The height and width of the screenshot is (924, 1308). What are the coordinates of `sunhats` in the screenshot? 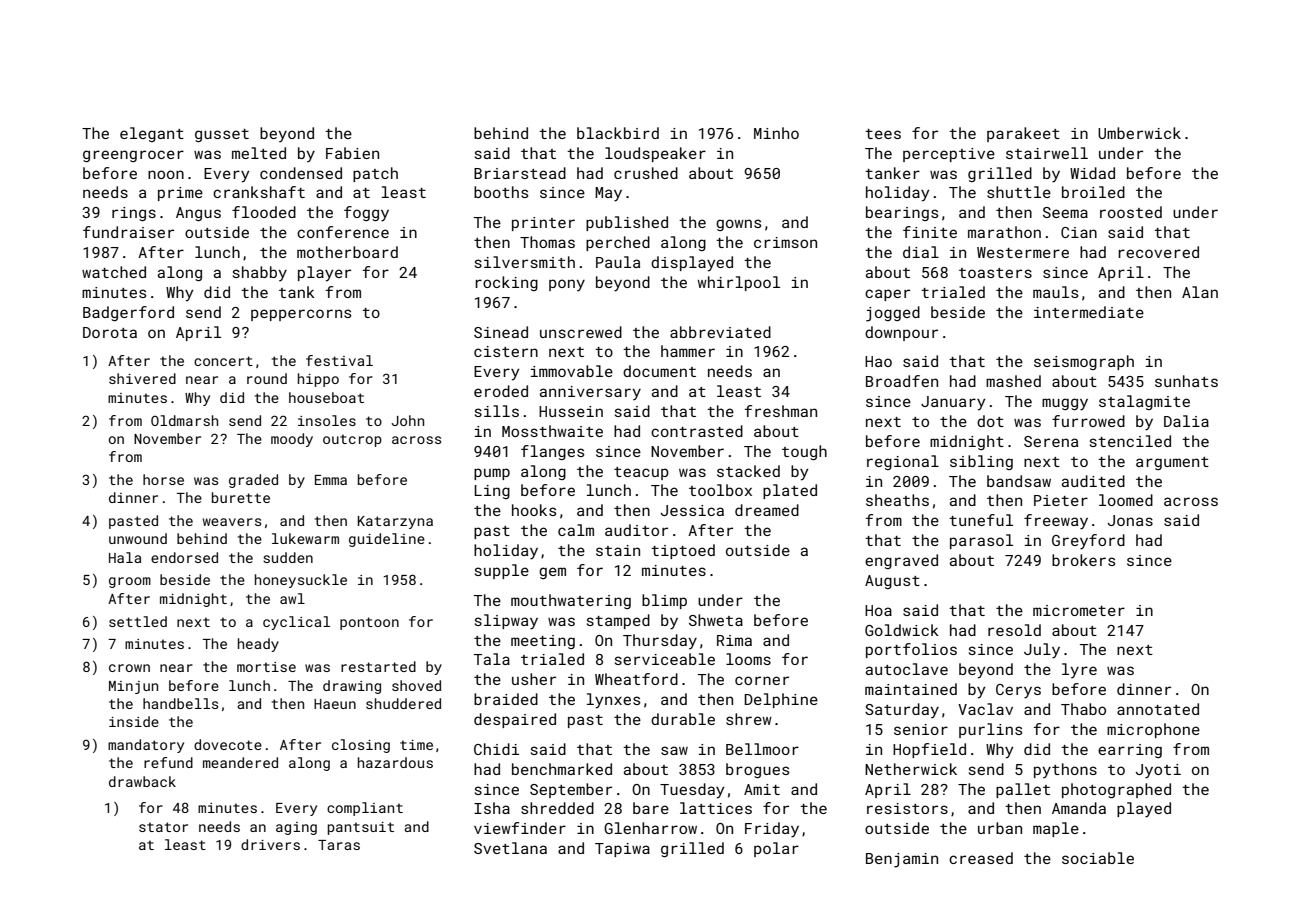 It's located at (1186, 381).
